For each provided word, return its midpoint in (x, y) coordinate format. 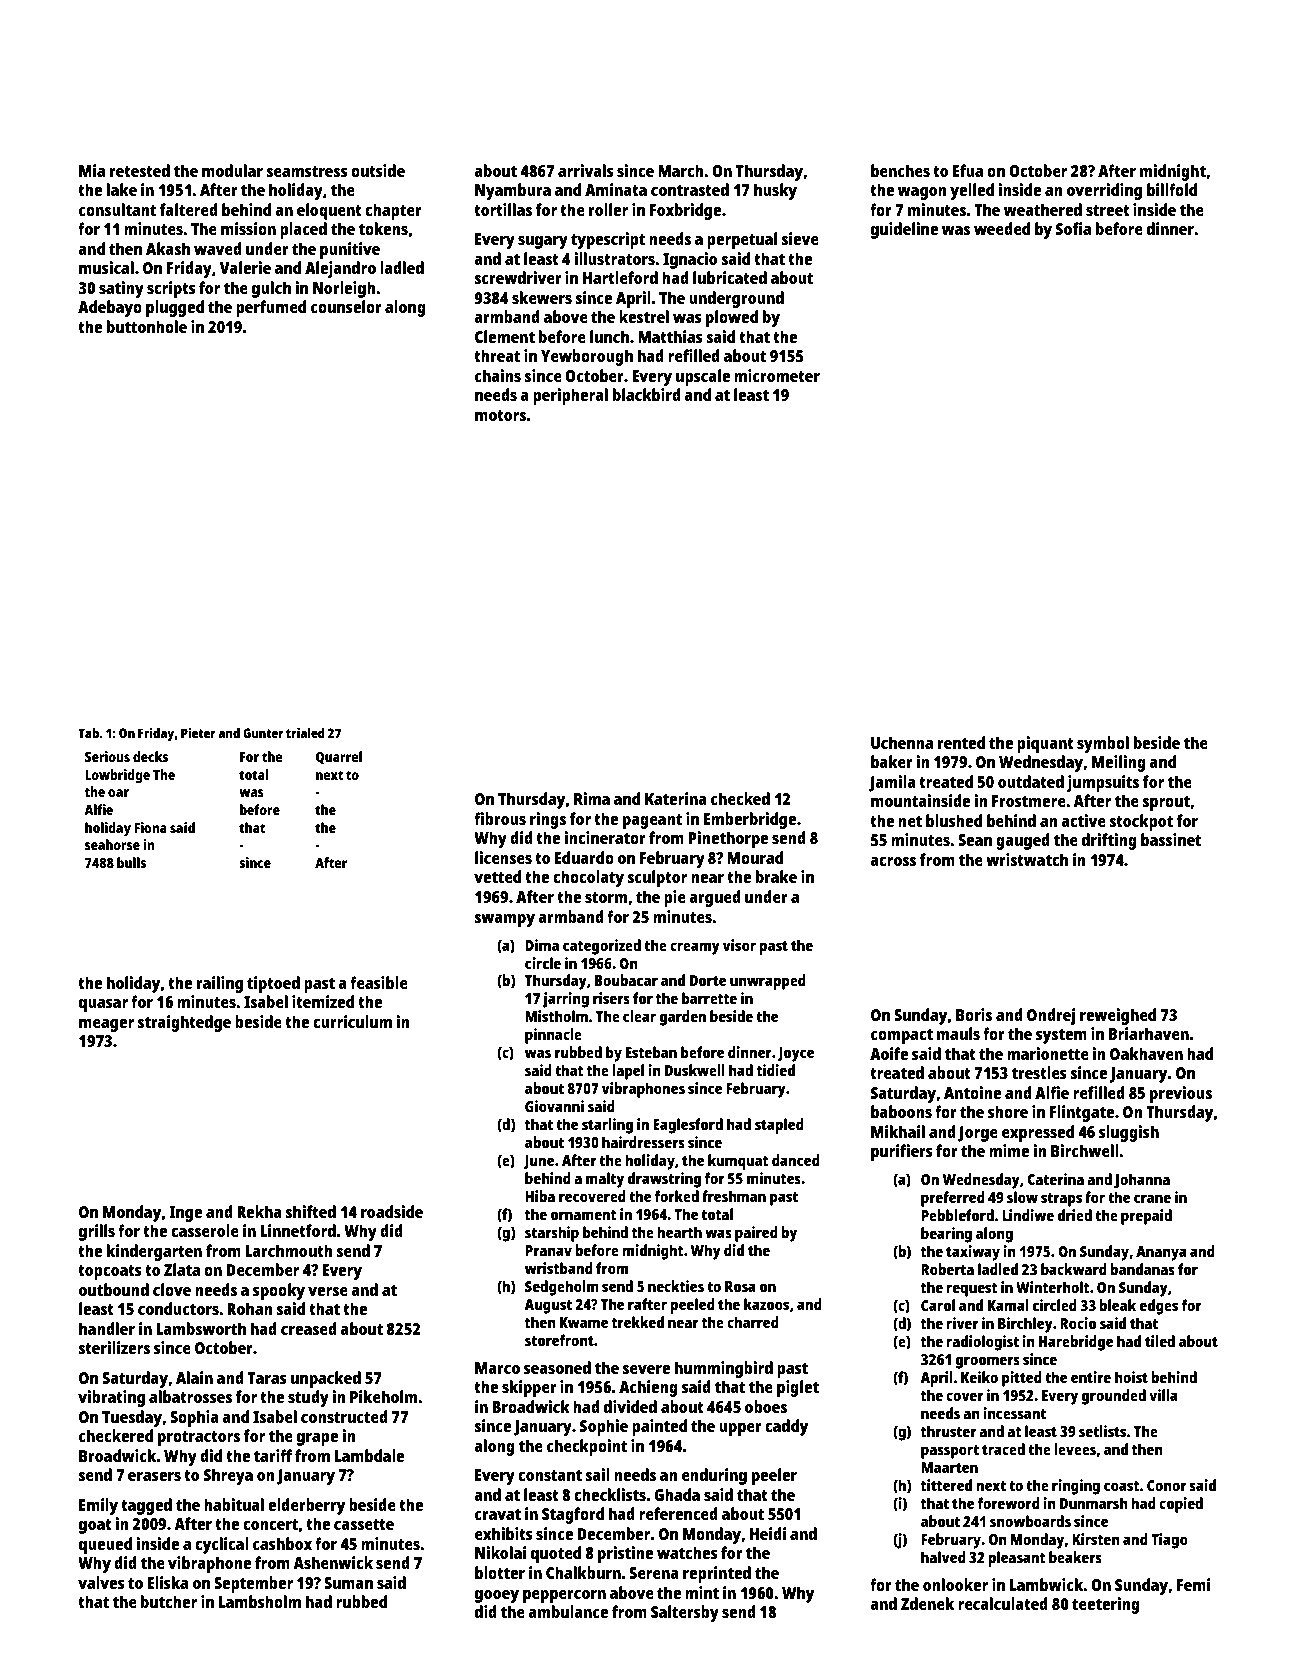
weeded (1002, 228)
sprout (1166, 803)
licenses (503, 857)
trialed (305, 733)
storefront (559, 1340)
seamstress (307, 171)
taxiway (973, 1253)
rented (961, 742)
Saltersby (685, 1613)
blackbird (647, 394)
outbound (114, 1289)
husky (775, 191)
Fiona (150, 827)
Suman (348, 1583)
